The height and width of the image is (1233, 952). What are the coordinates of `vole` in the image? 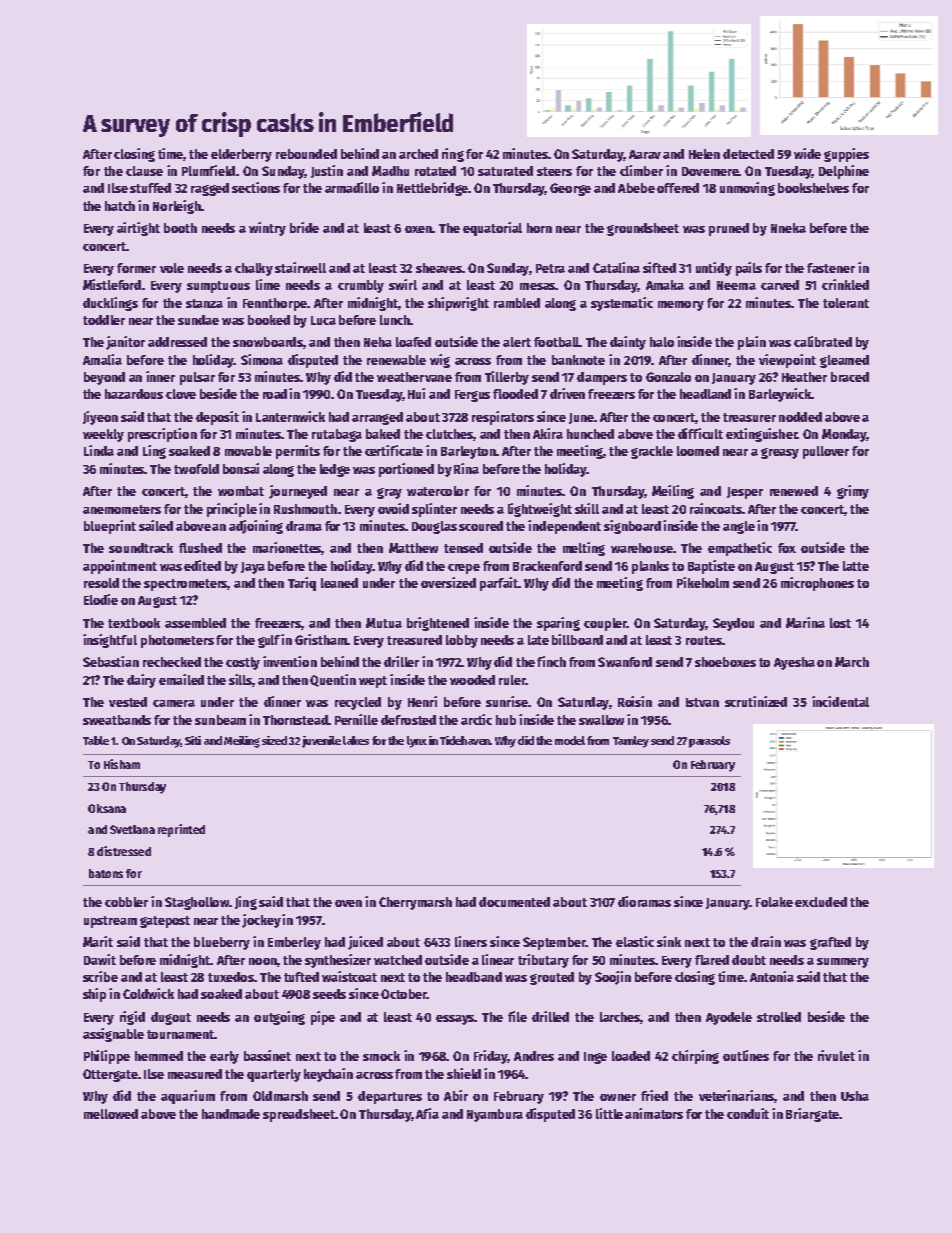 It's located at (172, 268).
